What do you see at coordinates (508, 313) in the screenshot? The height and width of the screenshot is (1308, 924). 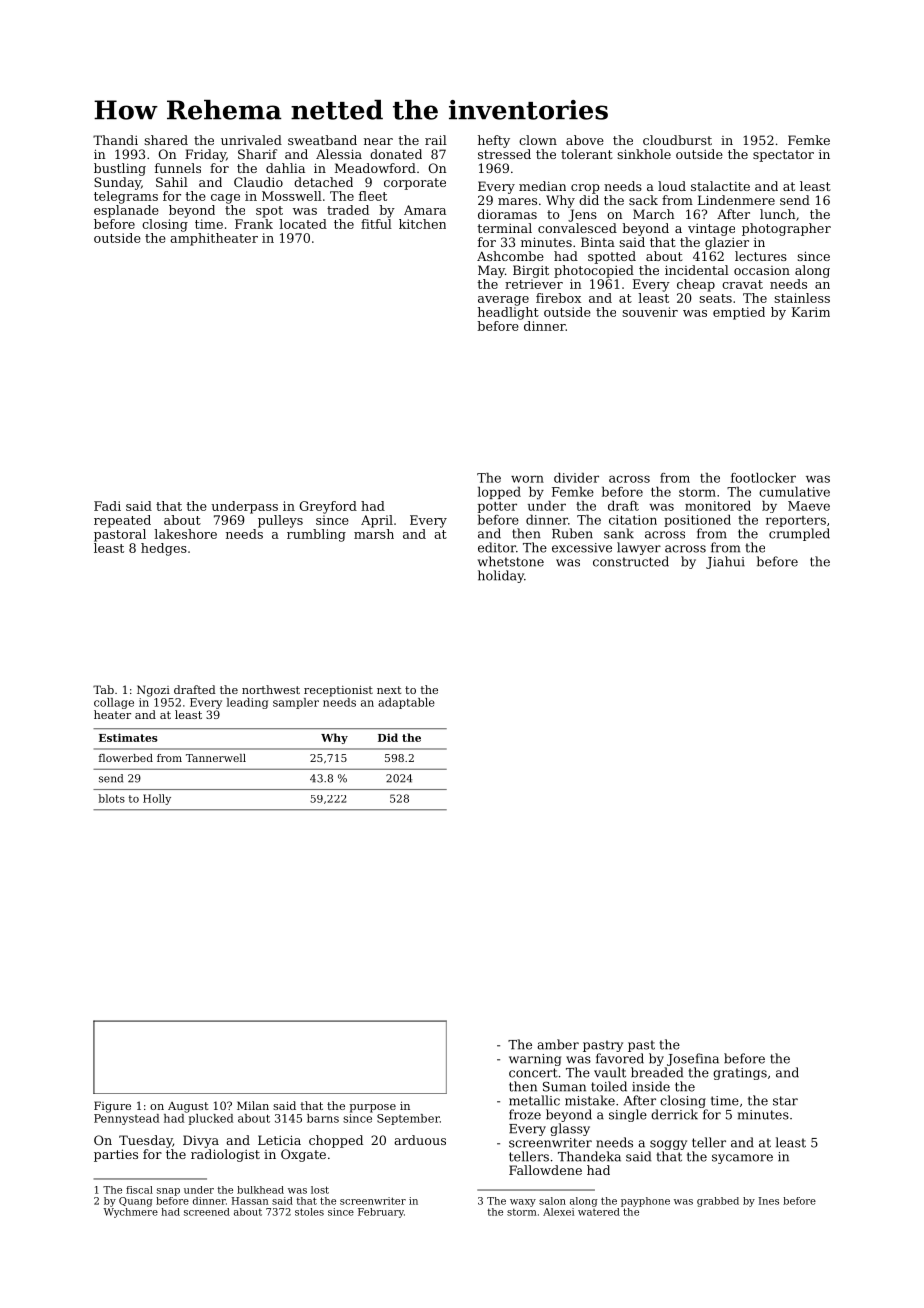 I see `headlight` at bounding box center [508, 313].
